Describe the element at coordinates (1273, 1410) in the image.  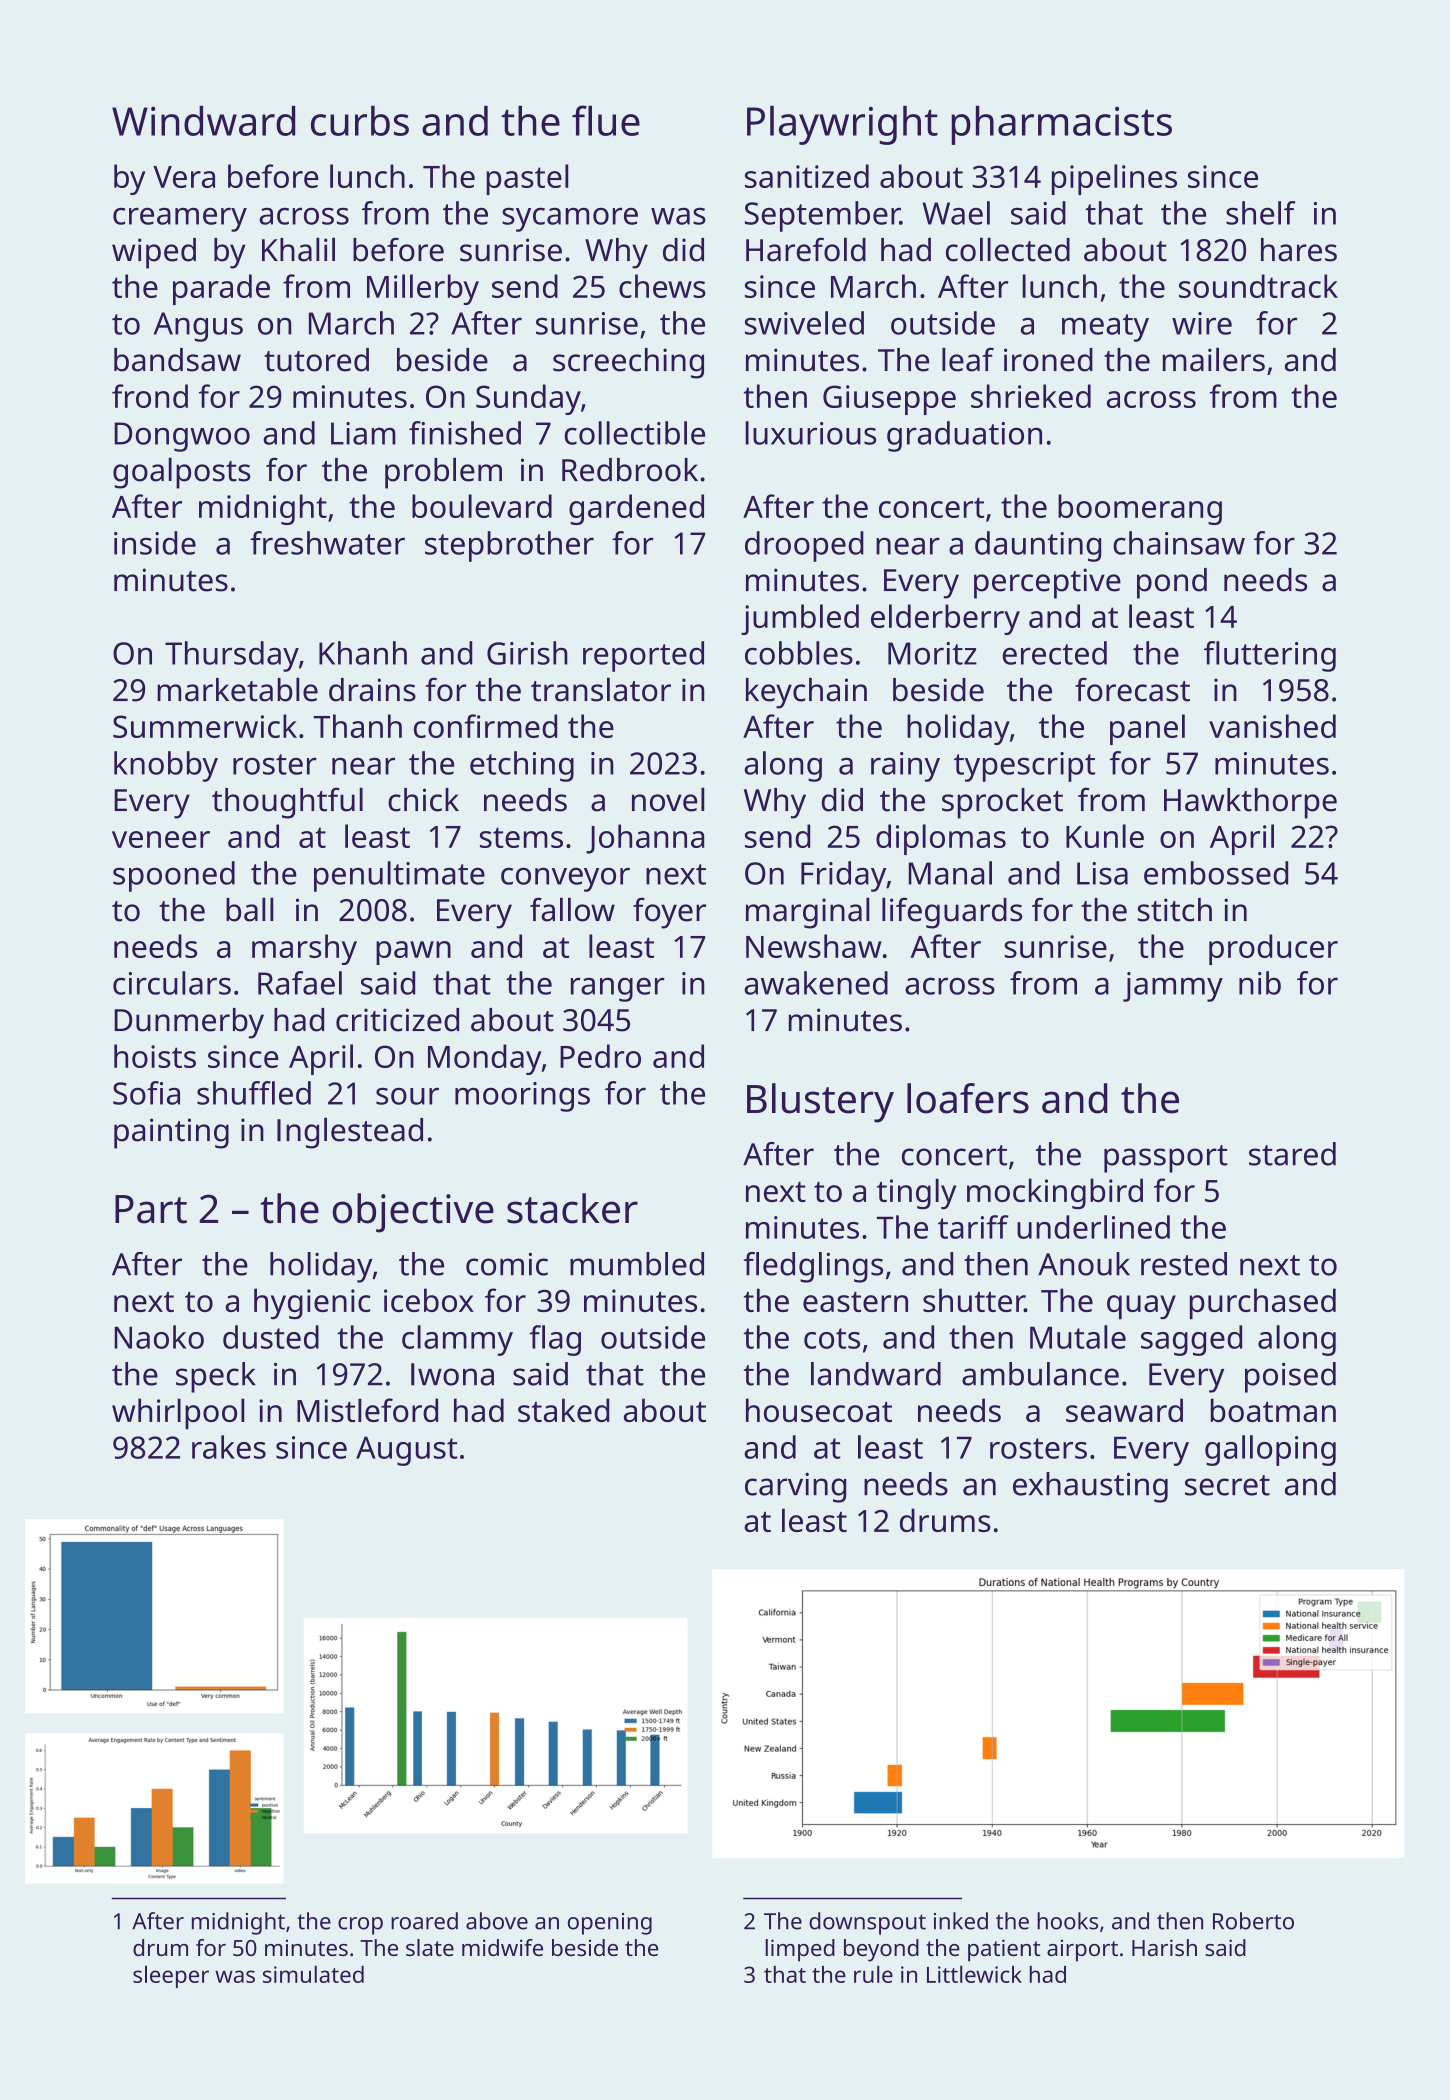
I see `boatman` at that location.
